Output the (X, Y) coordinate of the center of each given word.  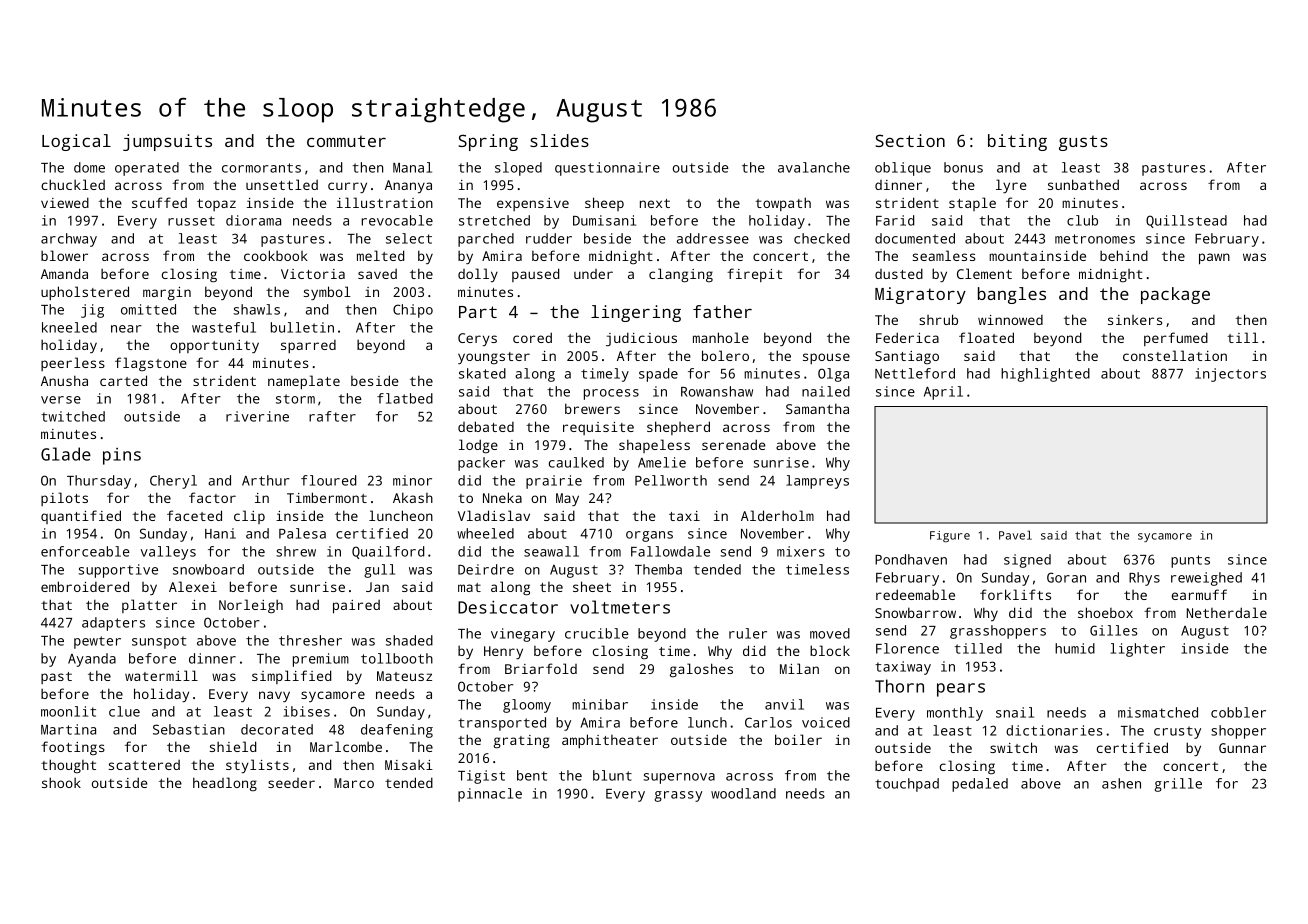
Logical (76, 142)
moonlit (68, 711)
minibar (600, 704)
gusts (1083, 143)
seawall (551, 551)
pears (961, 690)
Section (910, 140)
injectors (1230, 375)
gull (379, 571)
